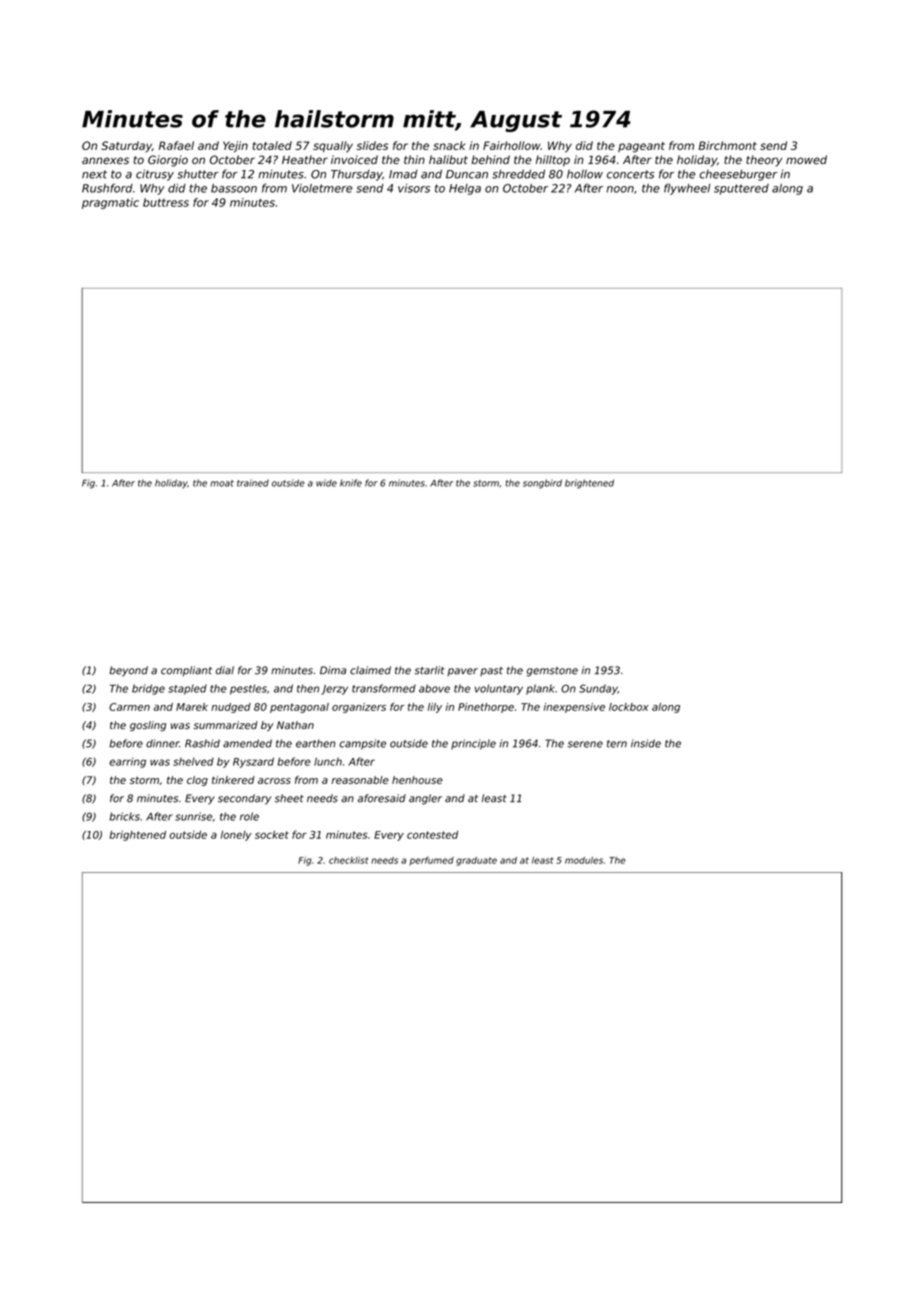  Describe the element at coordinates (236, 836) in the screenshot. I see `lonely` at that location.
